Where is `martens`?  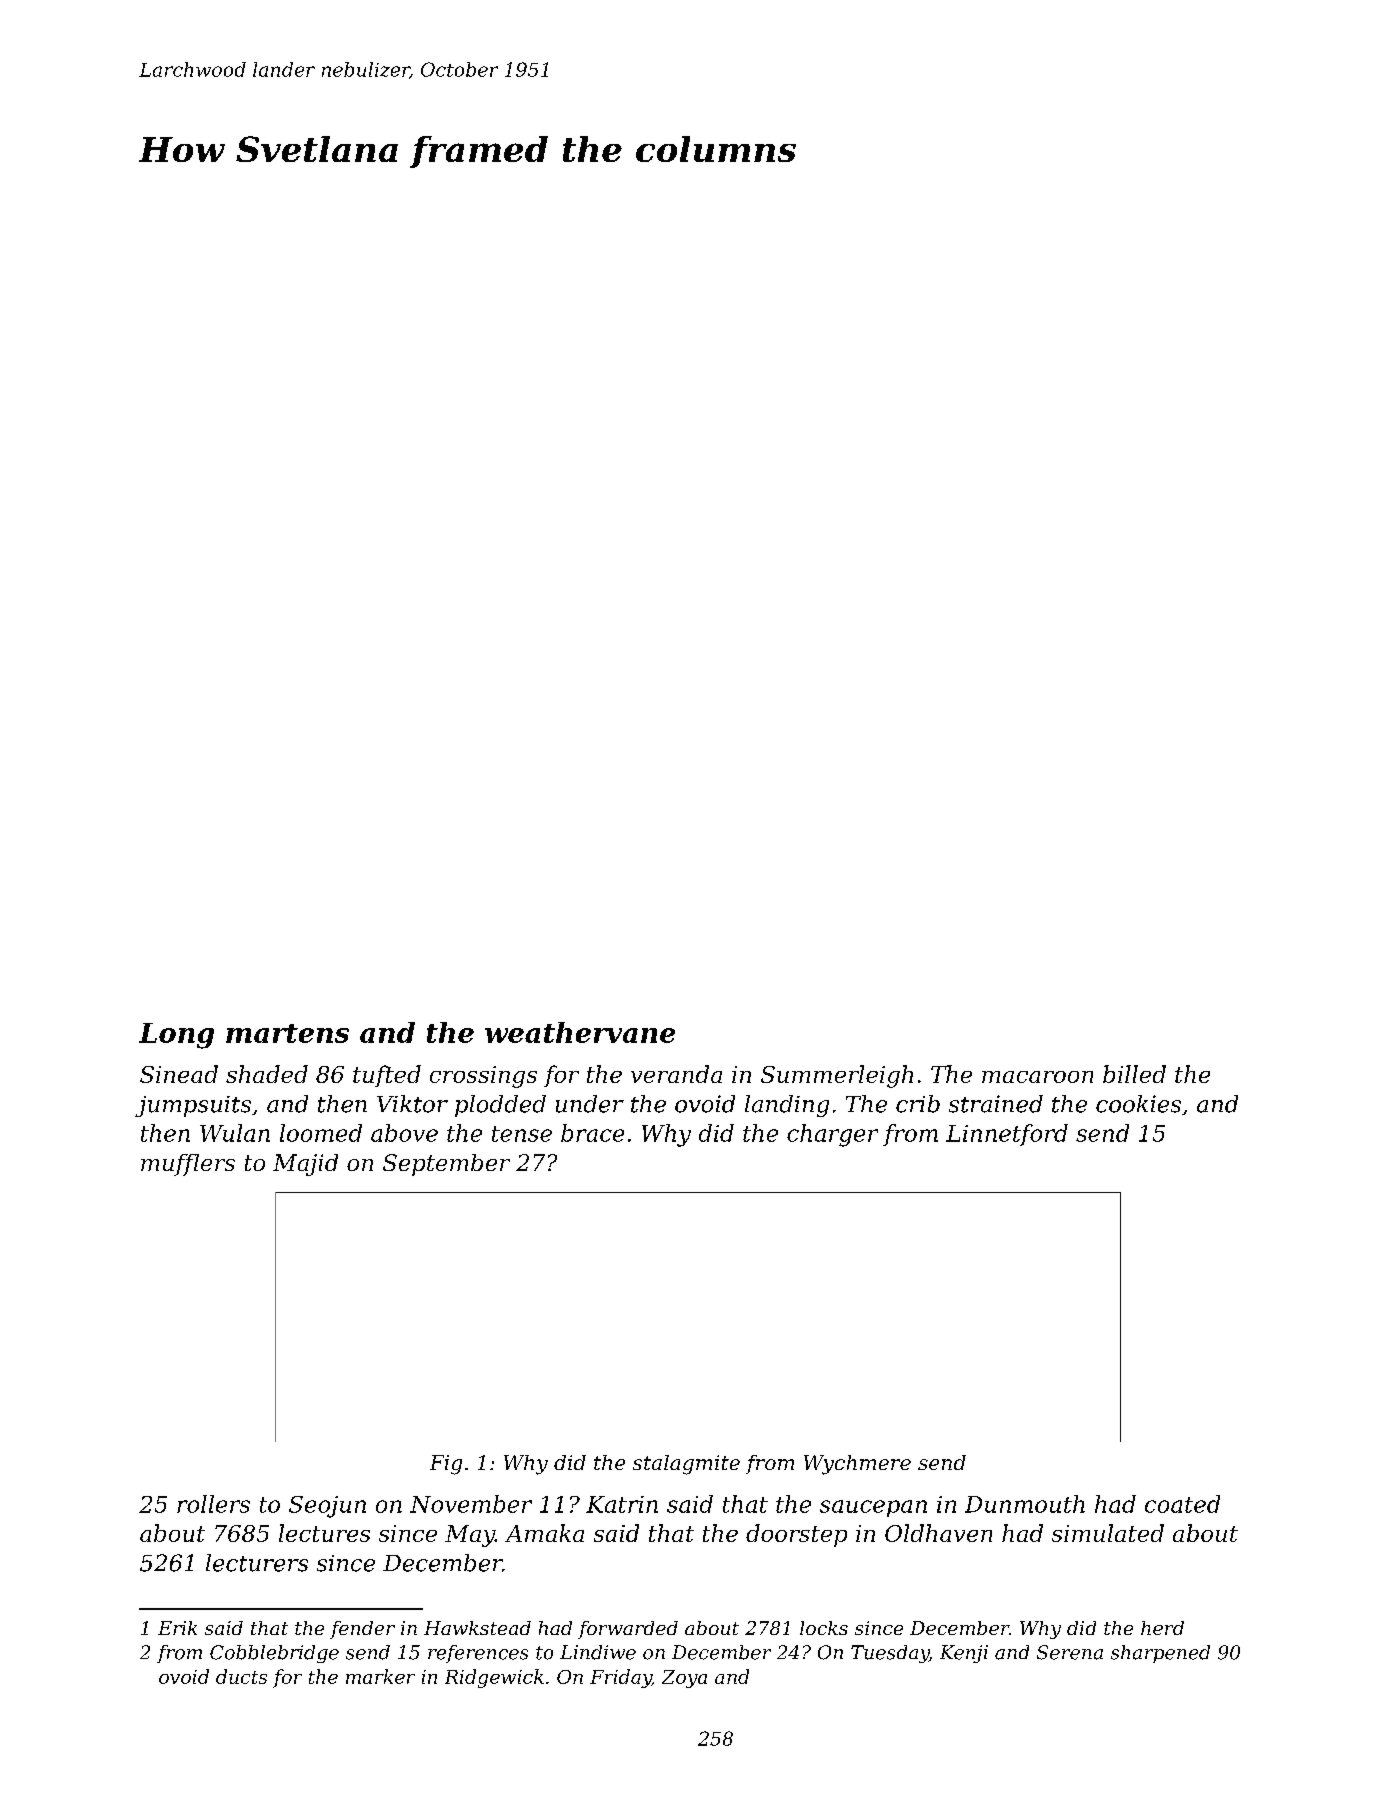 martens is located at coordinates (287, 1033).
